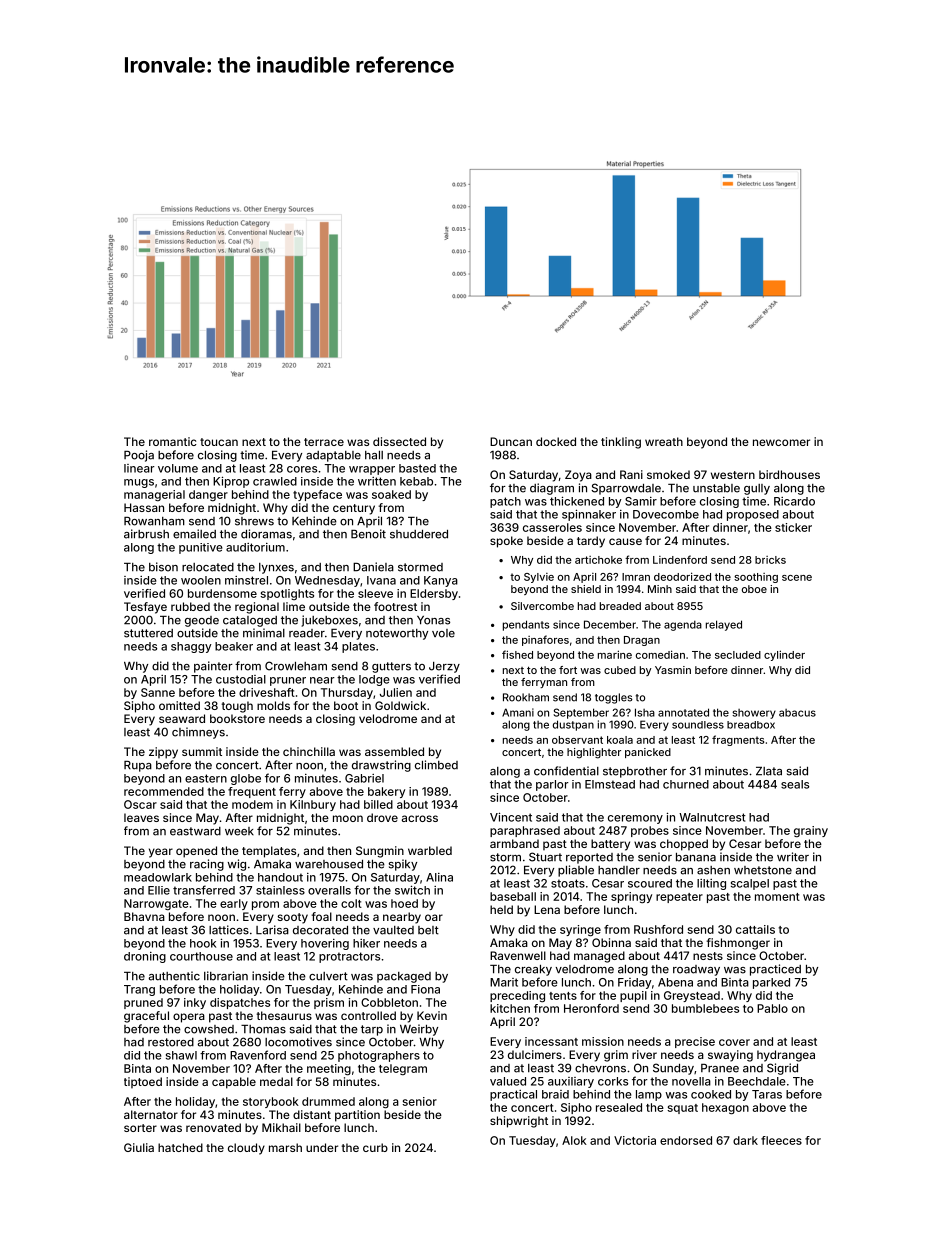 This screenshot has height=1233, width=952. Describe the element at coordinates (511, 817) in the screenshot. I see `Vincent` at that location.
